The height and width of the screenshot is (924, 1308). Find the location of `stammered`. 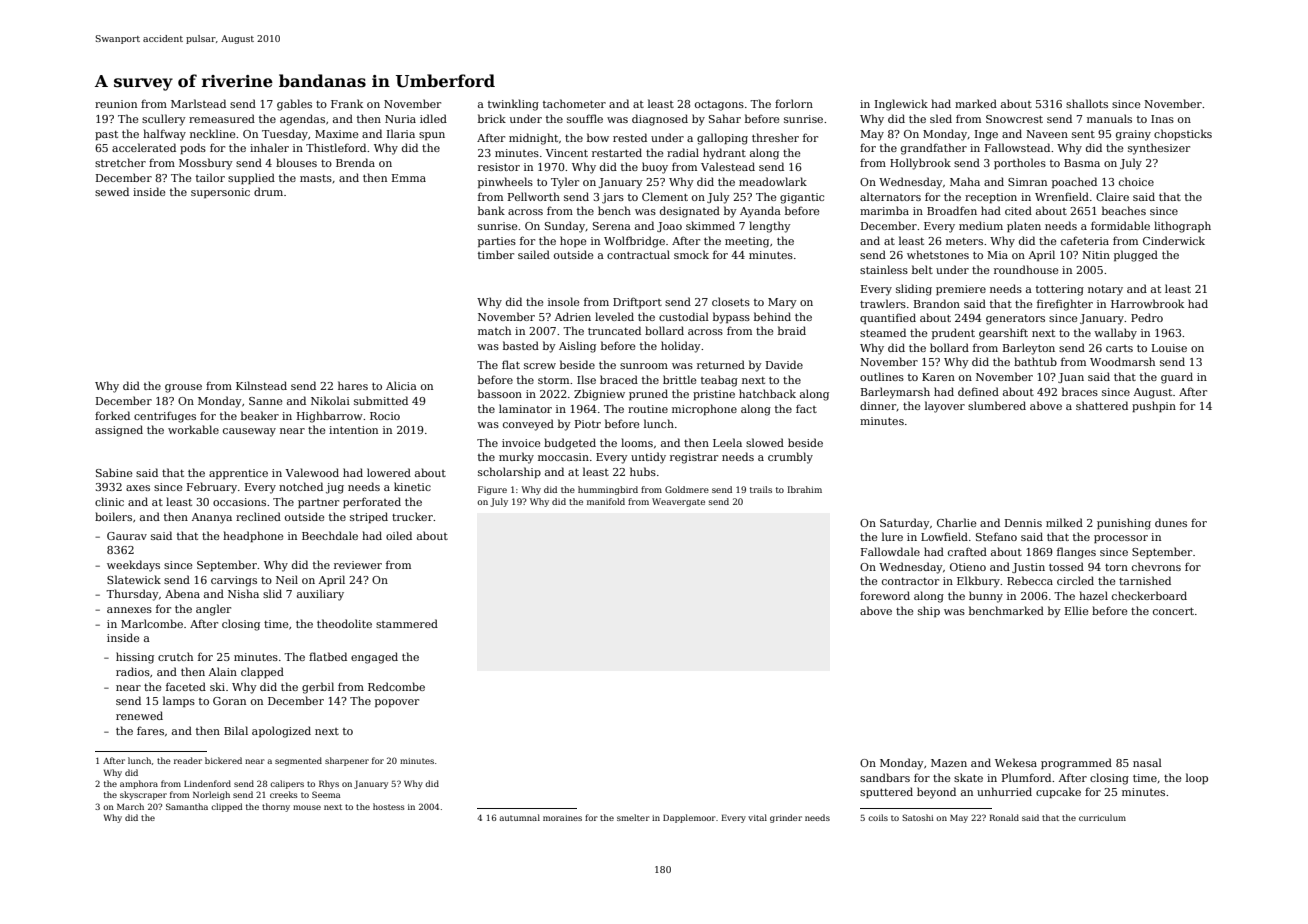

stammered is located at coordinates (407, 623).
